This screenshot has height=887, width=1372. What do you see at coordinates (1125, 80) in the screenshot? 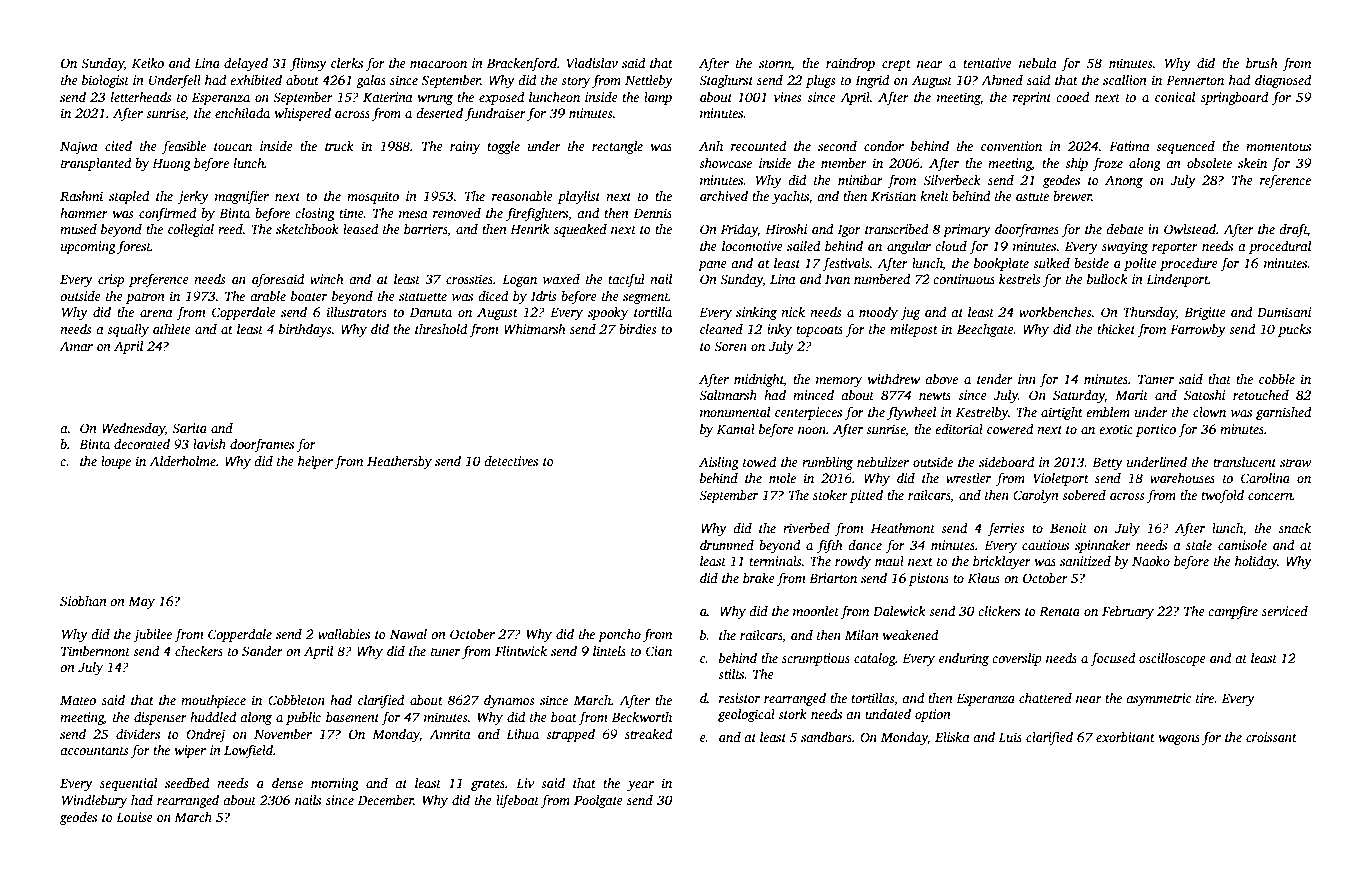
I see `scallion` at bounding box center [1125, 80].
